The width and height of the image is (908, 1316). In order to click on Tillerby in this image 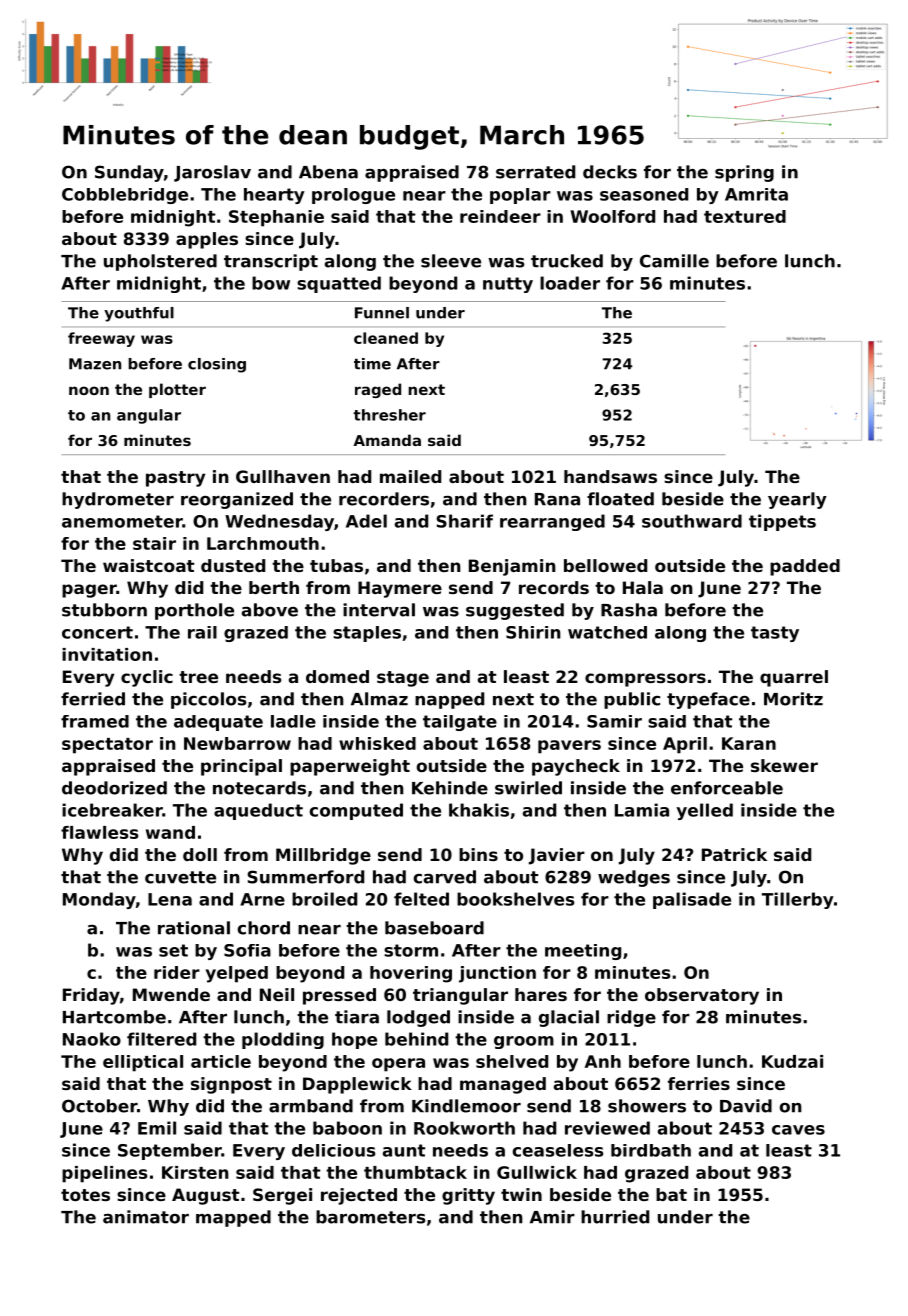, I will do `click(798, 900)`.
